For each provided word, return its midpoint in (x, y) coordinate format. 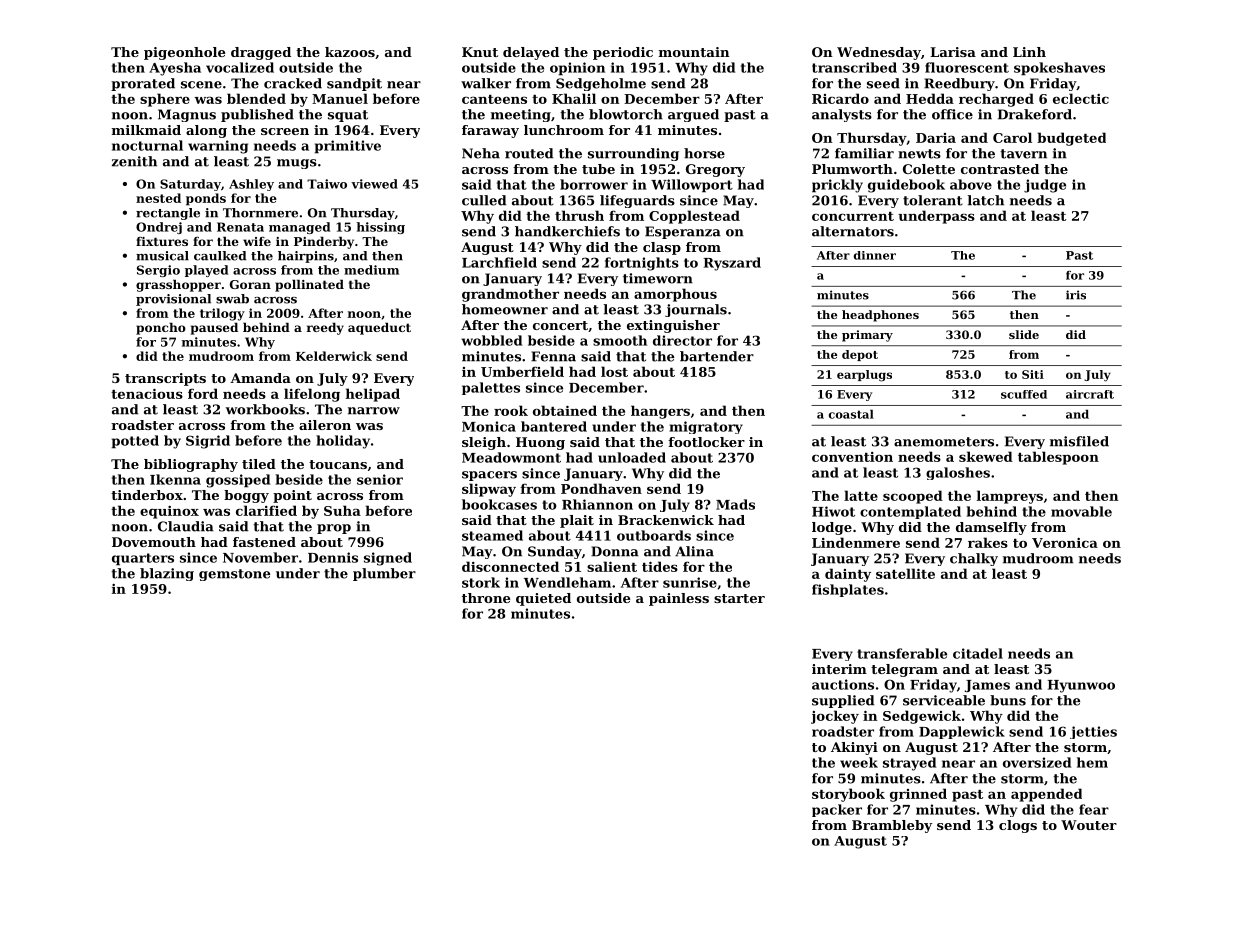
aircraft (1090, 394)
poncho (161, 328)
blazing (167, 574)
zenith (134, 161)
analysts (842, 115)
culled (484, 200)
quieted (543, 599)
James (987, 686)
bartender (717, 356)
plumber (384, 574)
